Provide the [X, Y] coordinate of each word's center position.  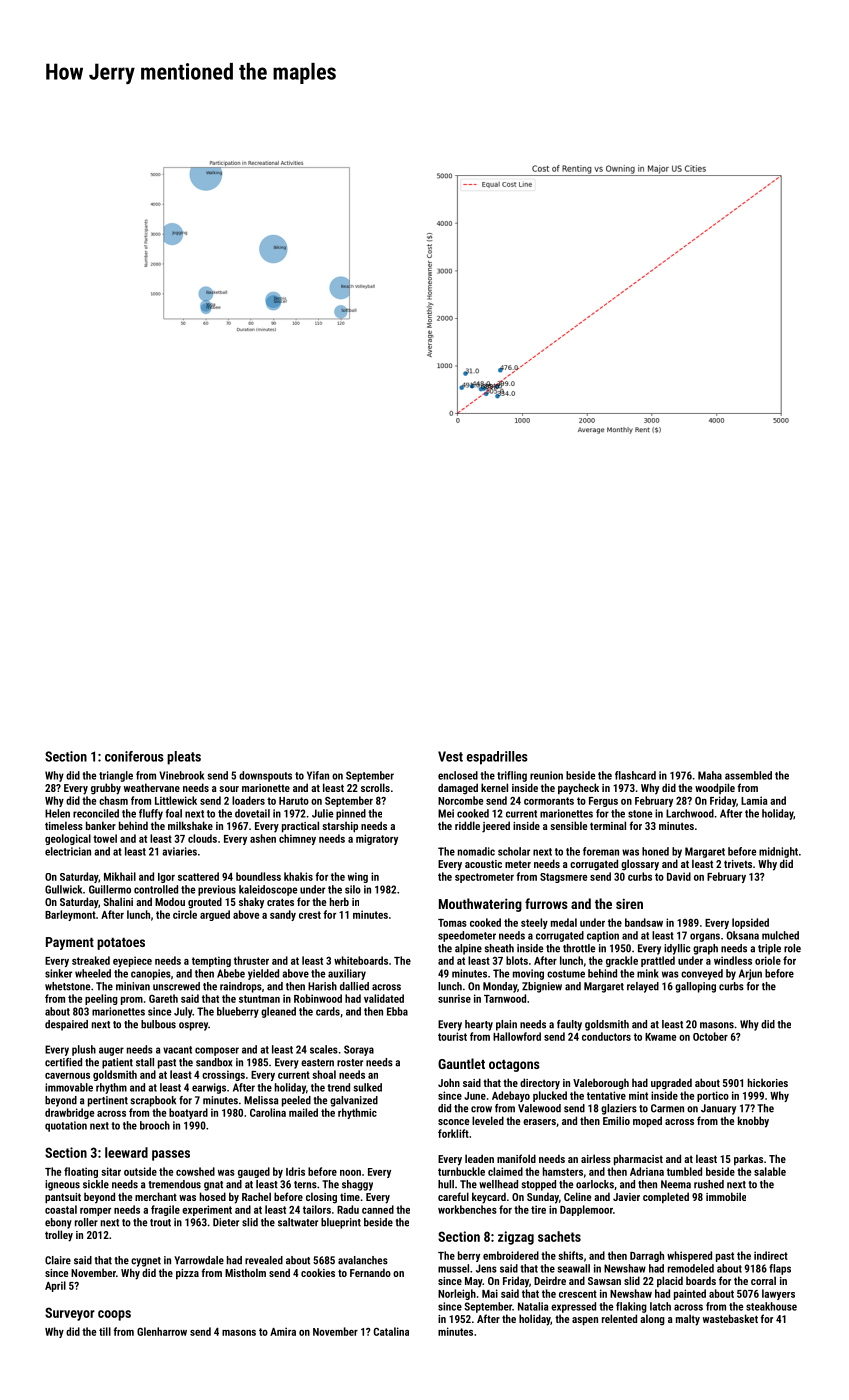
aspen [585, 1321]
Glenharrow [162, 1331]
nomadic [476, 851]
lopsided [750, 923]
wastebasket [730, 1318]
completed [666, 1197]
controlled [156, 889]
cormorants [549, 801]
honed [655, 851]
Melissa [261, 1100]
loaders [248, 800]
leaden [479, 1158]
